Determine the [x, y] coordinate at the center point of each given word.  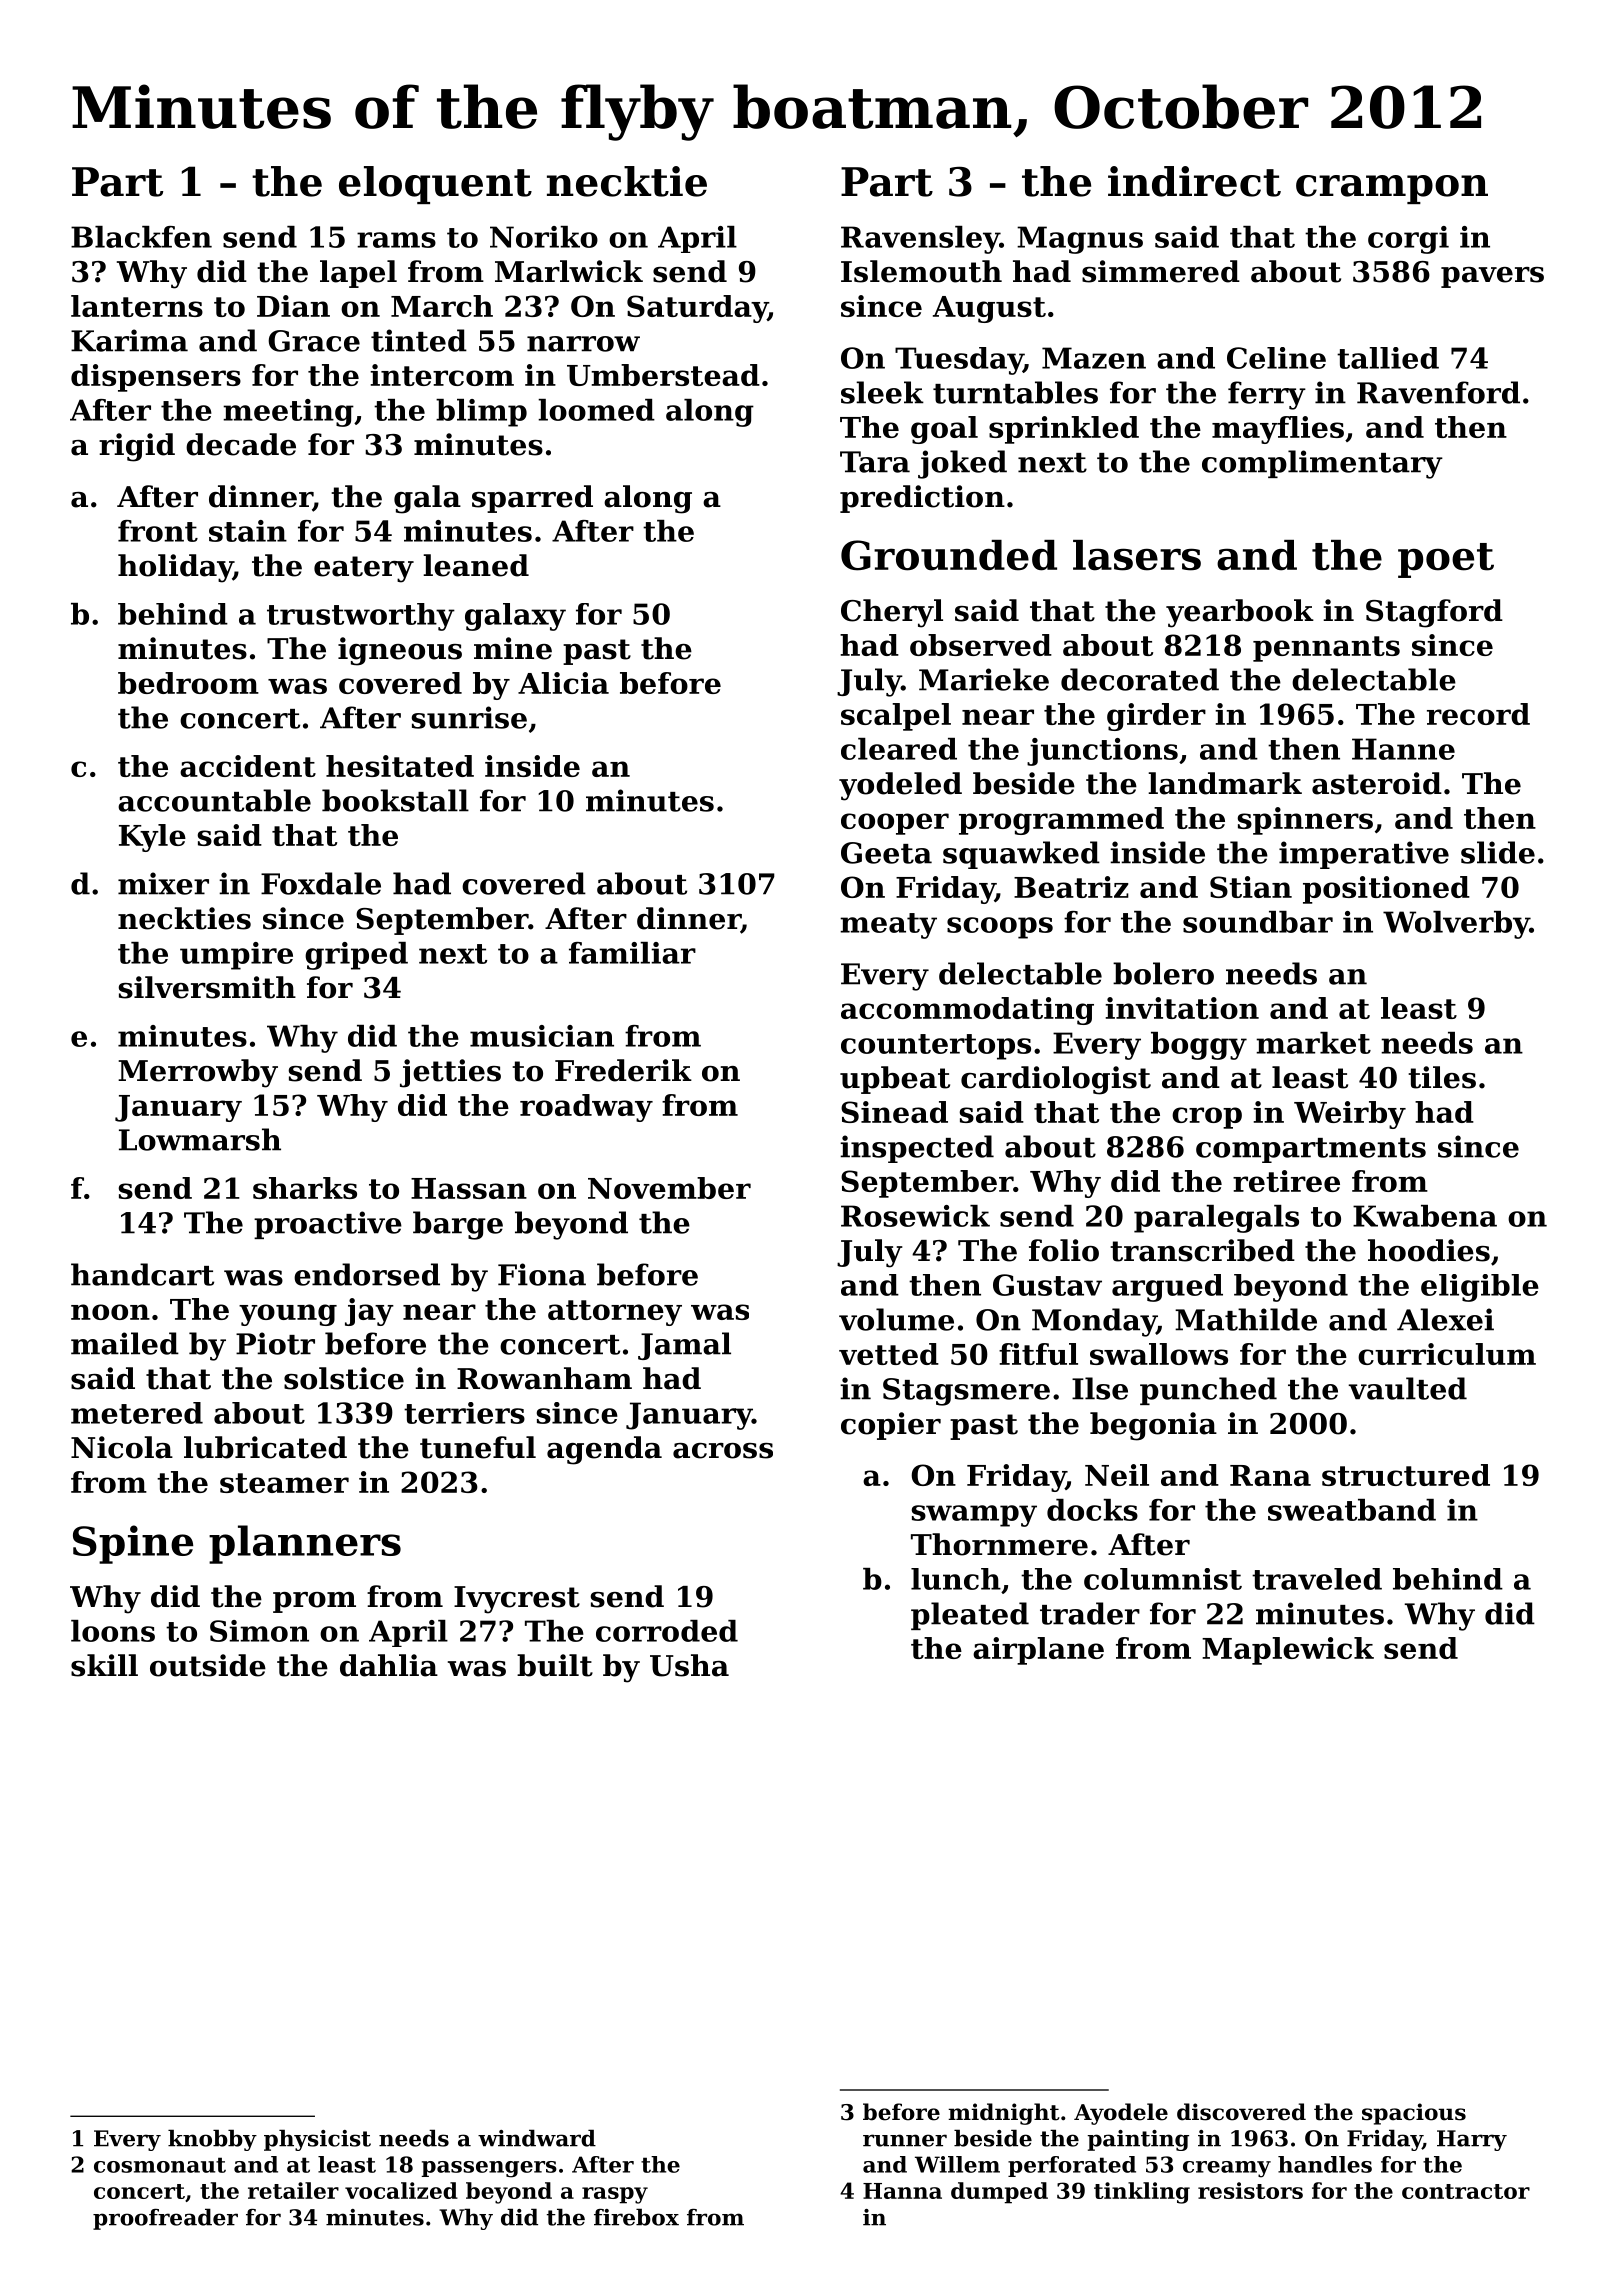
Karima [129, 340]
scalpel [896, 717]
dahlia [389, 1665]
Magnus [1080, 240]
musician [542, 1036]
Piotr [275, 1343]
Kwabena [1425, 1216]
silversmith [207, 987]
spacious [1414, 2114]
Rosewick [915, 1216]
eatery [364, 569]
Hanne [1403, 749]
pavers [1492, 277]
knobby [212, 2140]
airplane [1038, 1651]
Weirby [1350, 1115]
